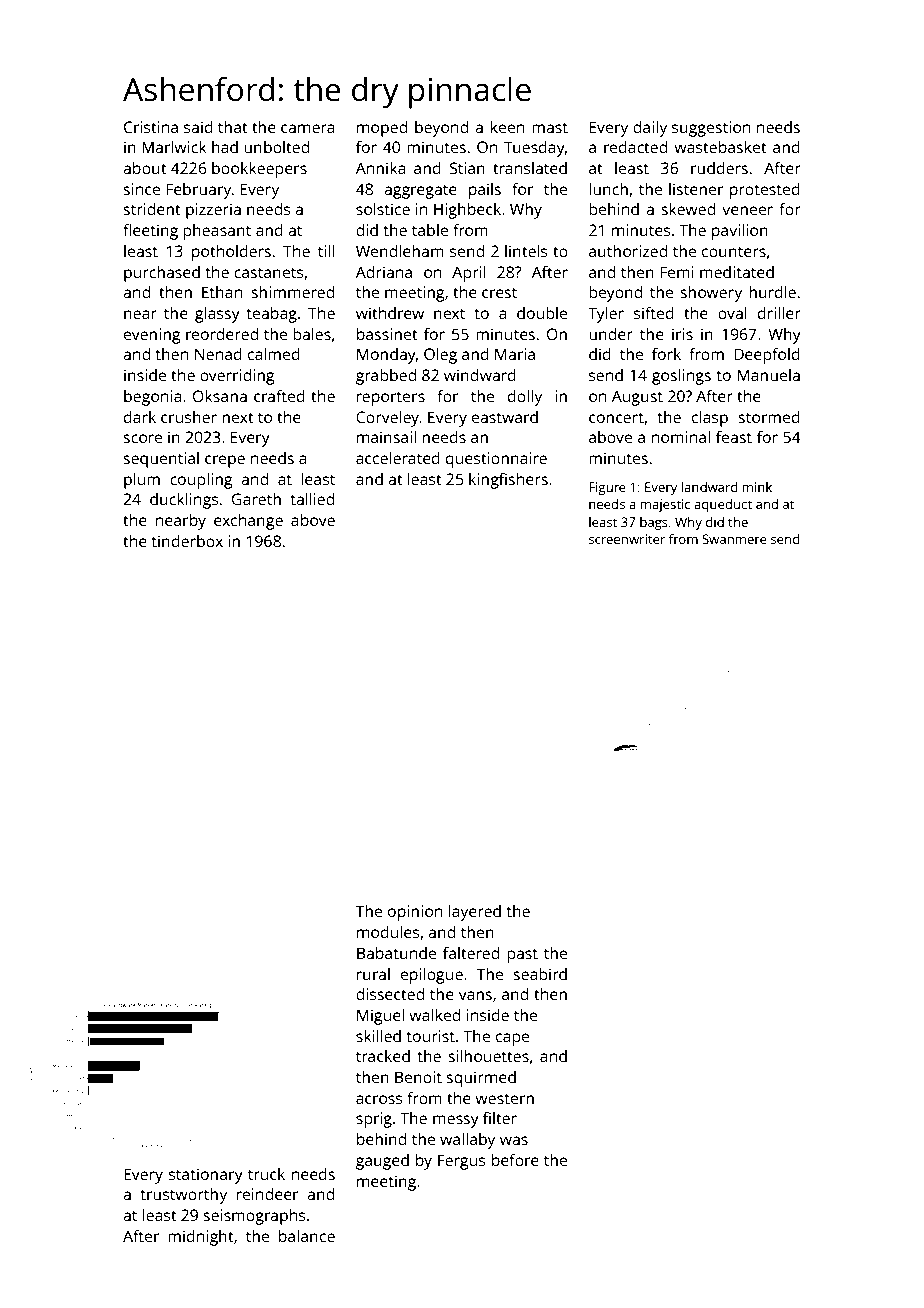 The height and width of the document is (1308, 924). I want to click on suggestion, so click(711, 129).
